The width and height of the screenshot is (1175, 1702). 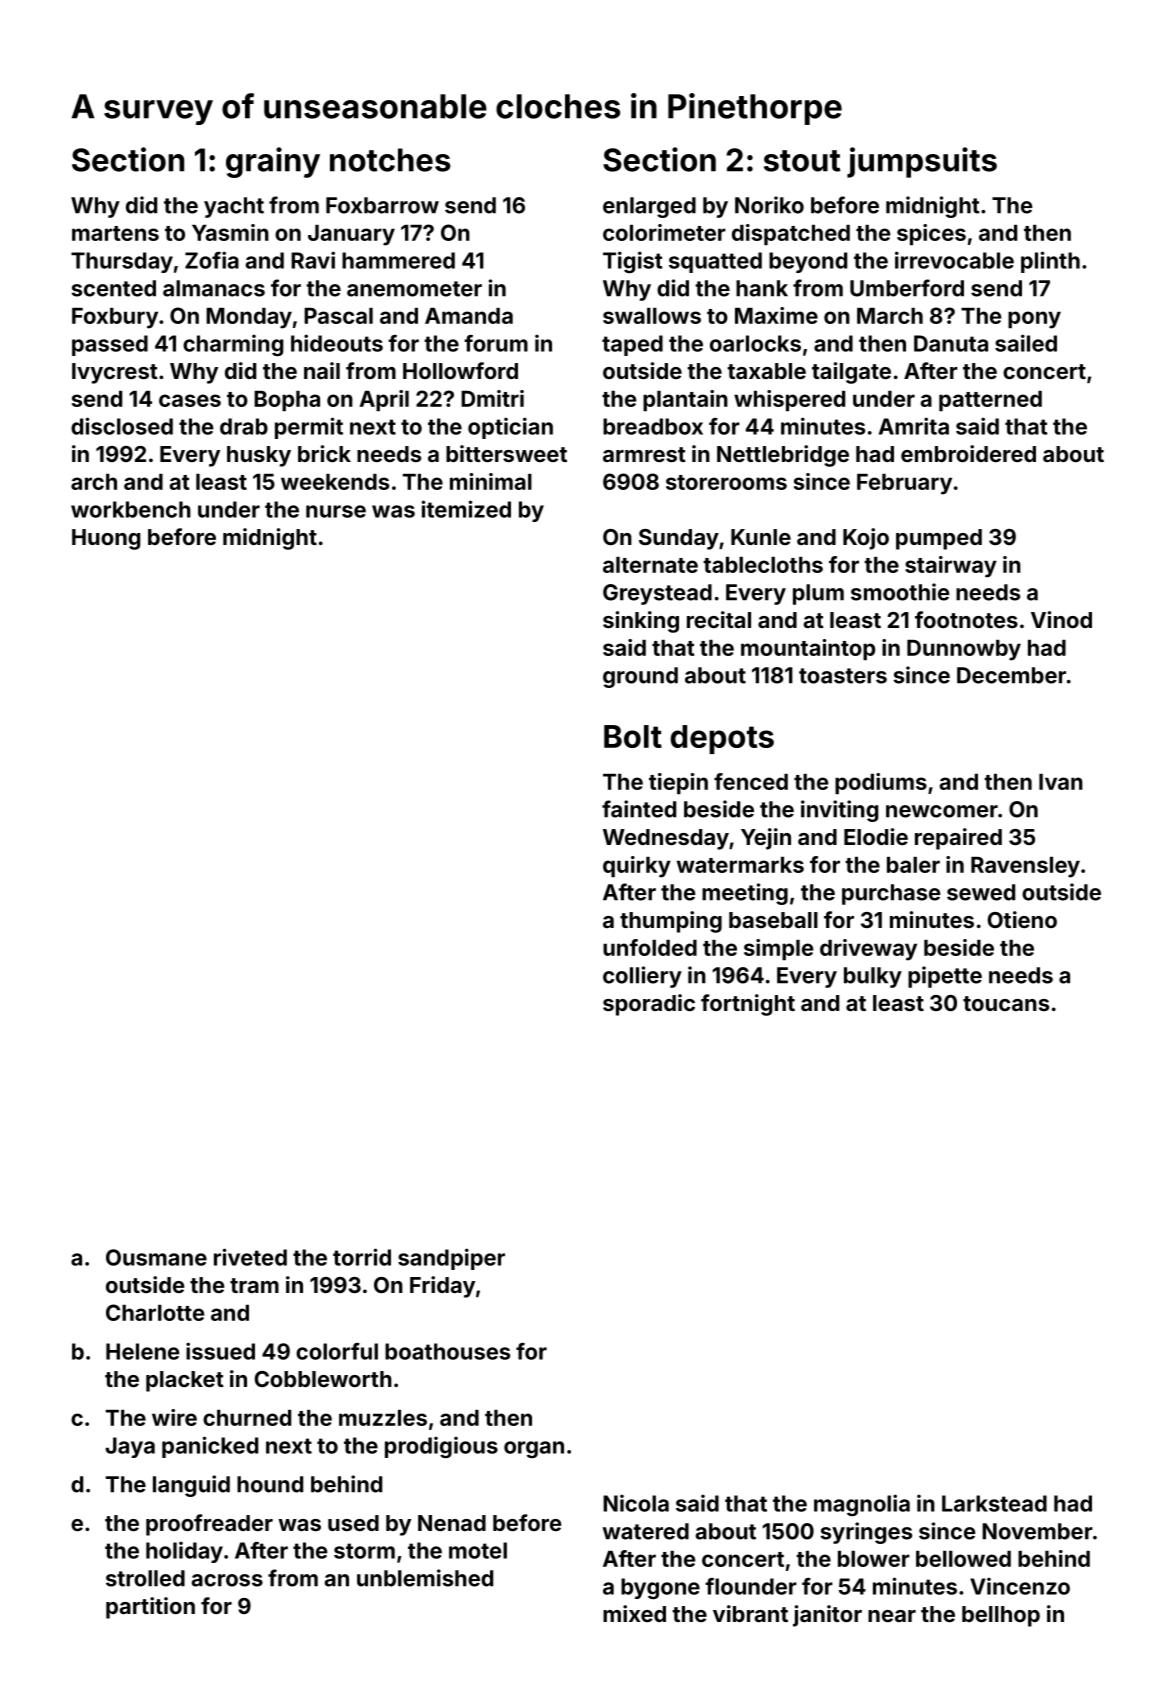 I want to click on February, so click(x=904, y=484).
